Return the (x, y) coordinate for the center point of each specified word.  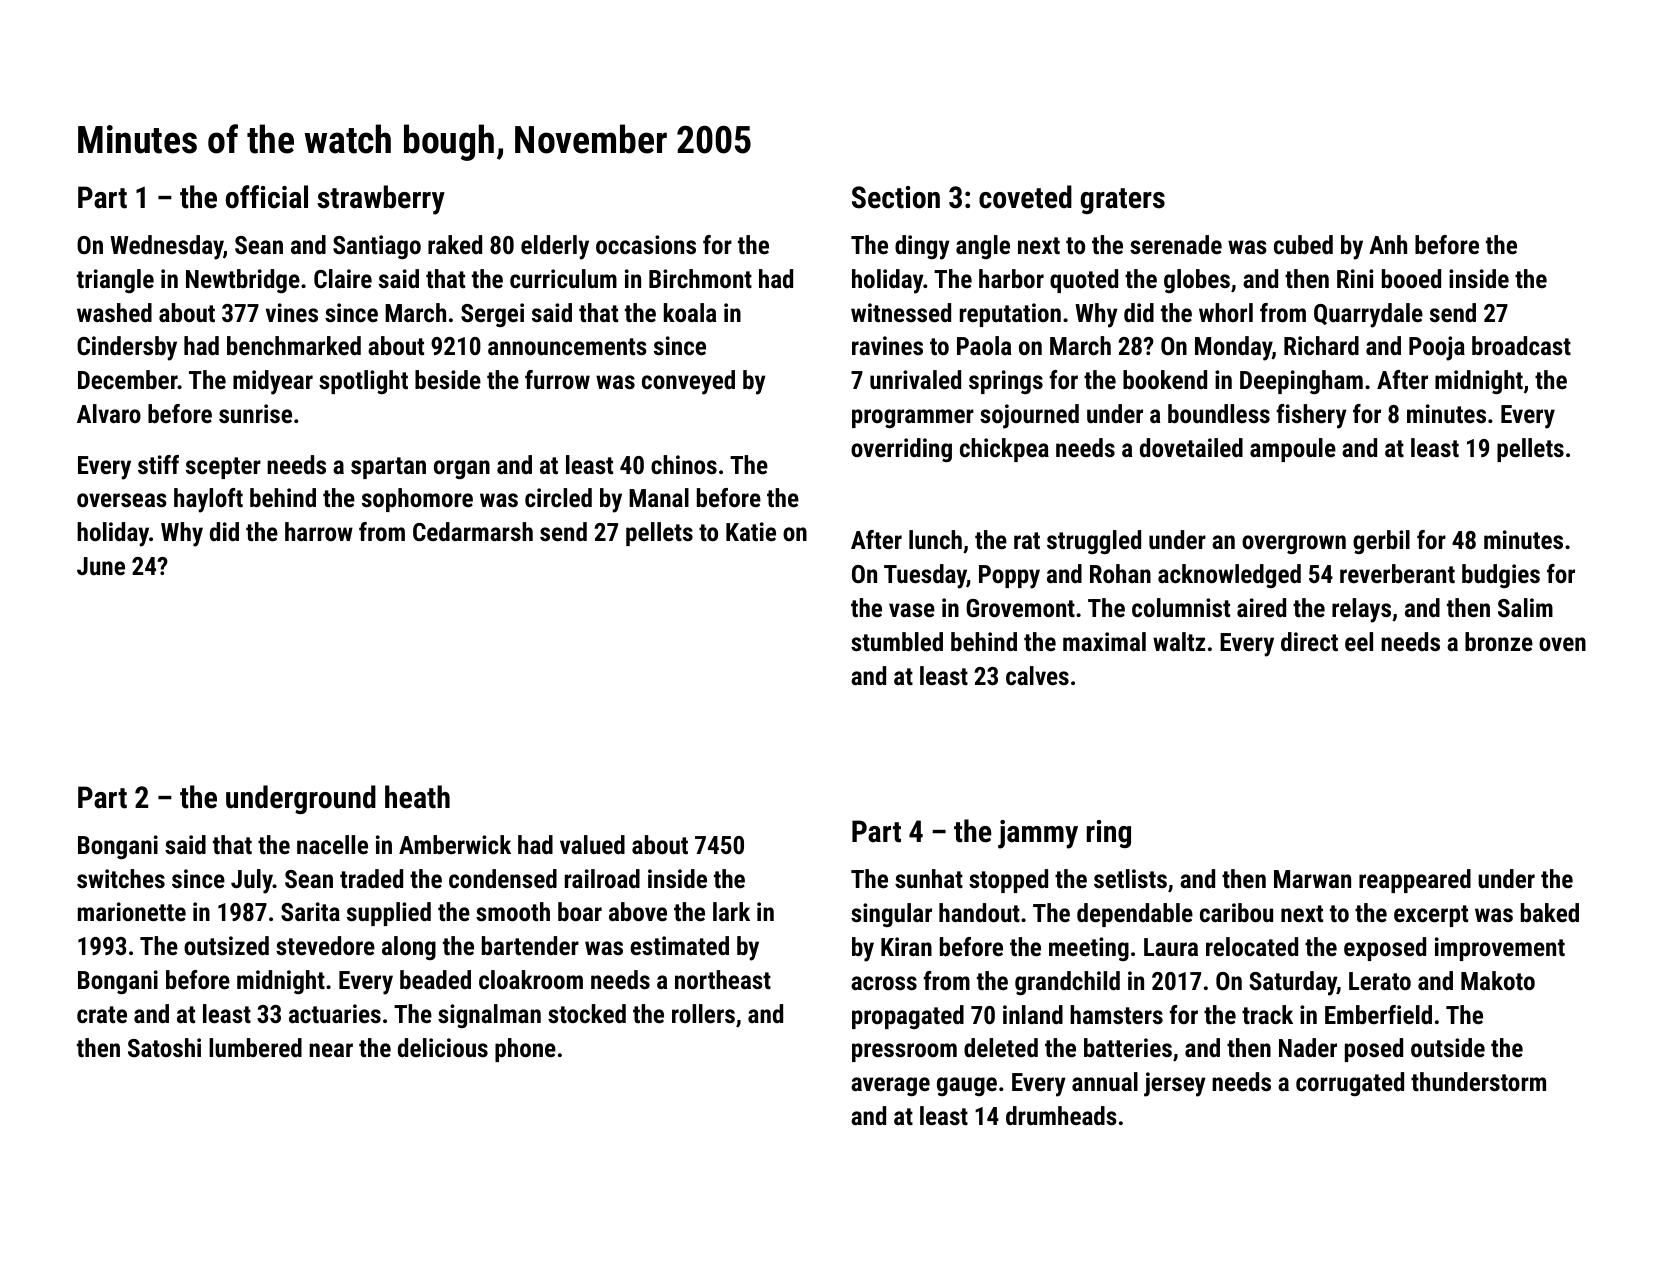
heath (417, 797)
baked (1550, 912)
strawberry (381, 200)
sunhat (929, 878)
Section (896, 197)
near (331, 1050)
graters (1123, 201)
